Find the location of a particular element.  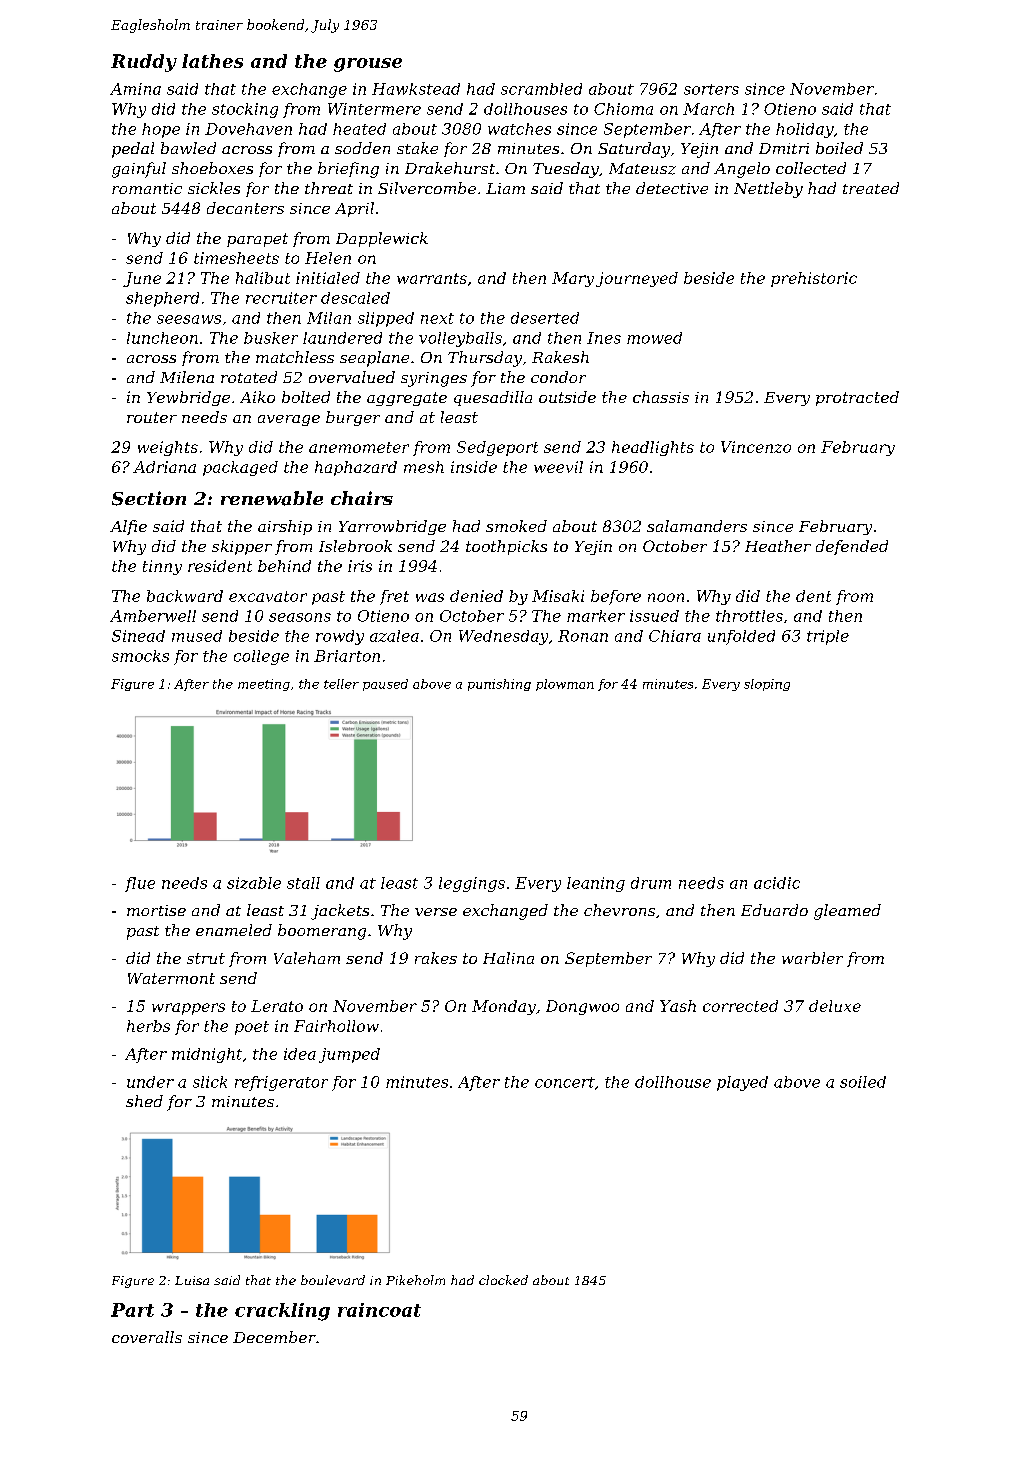

holiday is located at coordinates (805, 130).
